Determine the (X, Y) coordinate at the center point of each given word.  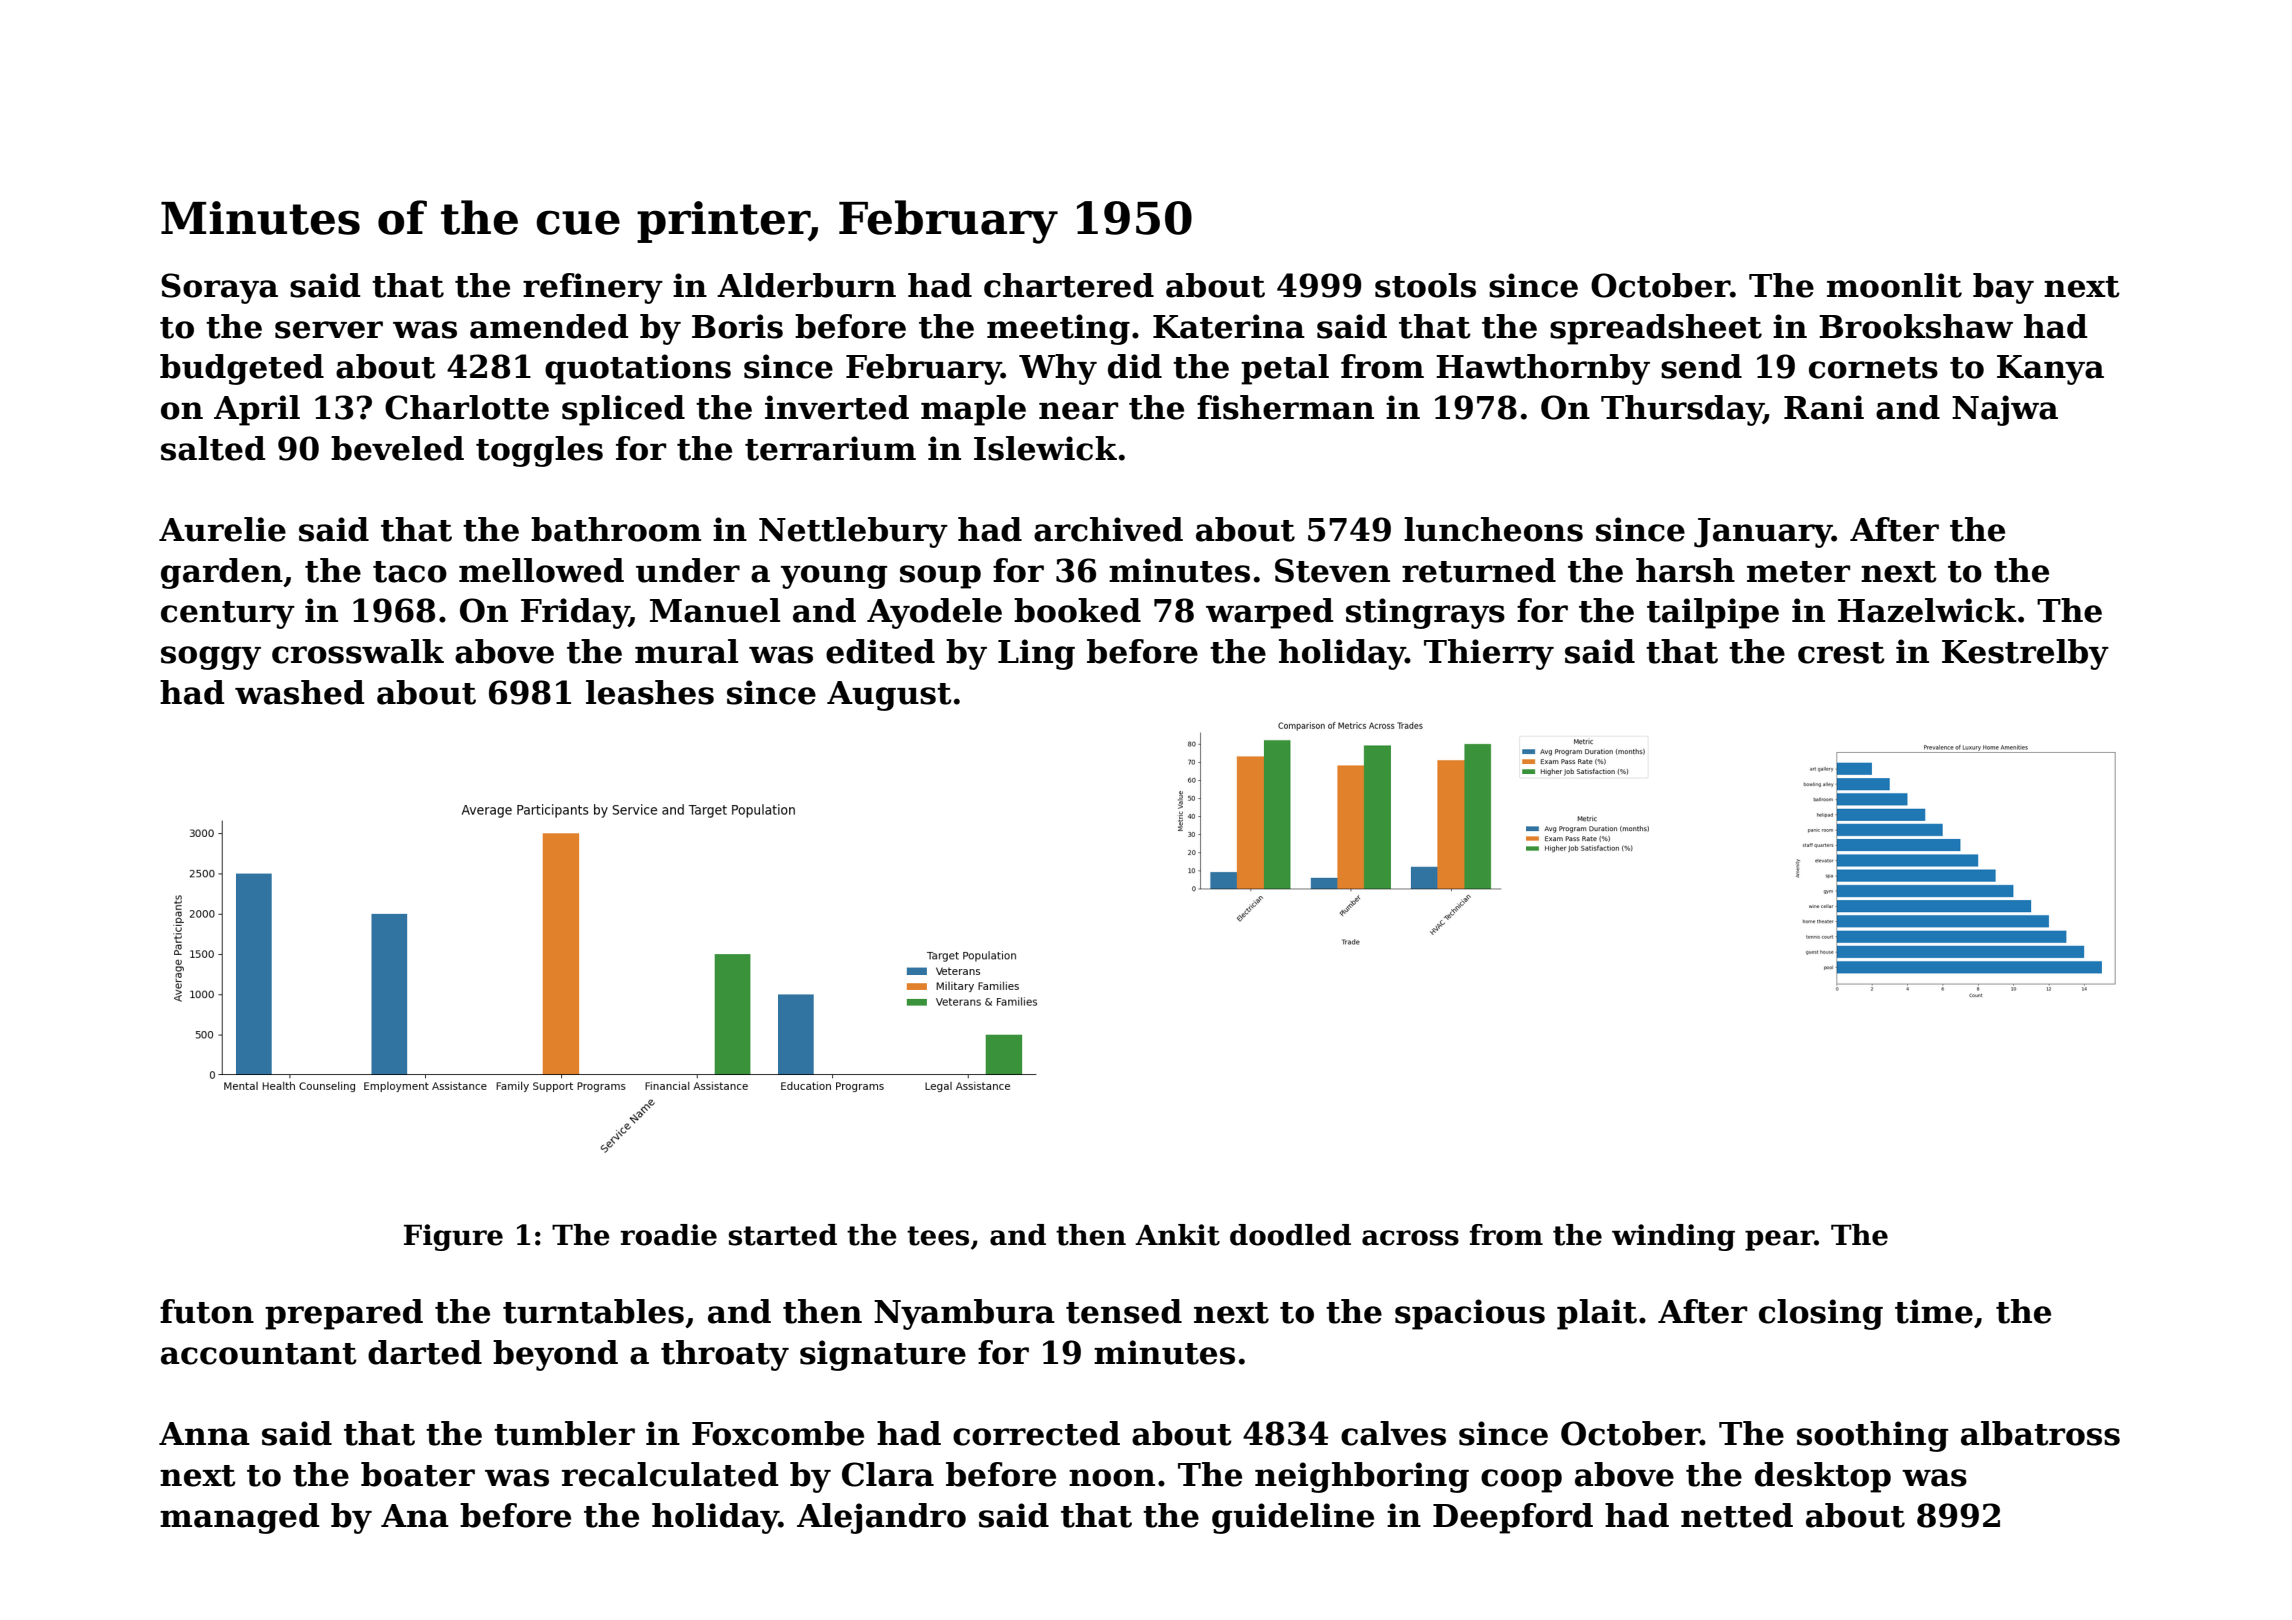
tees (938, 1236)
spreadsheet (1656, 329)
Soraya (219, 288)
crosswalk (358, 651)
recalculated (670, 1474)
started (783, 1235)
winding (1673, 1237)
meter (1798, 572)
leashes (650, 692)
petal (1285, 369)
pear (1779, 1240)
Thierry (1489, 654)
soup (940, 577)
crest (1841, 653)
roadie (668, 1235)
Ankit (1177, 1235)
